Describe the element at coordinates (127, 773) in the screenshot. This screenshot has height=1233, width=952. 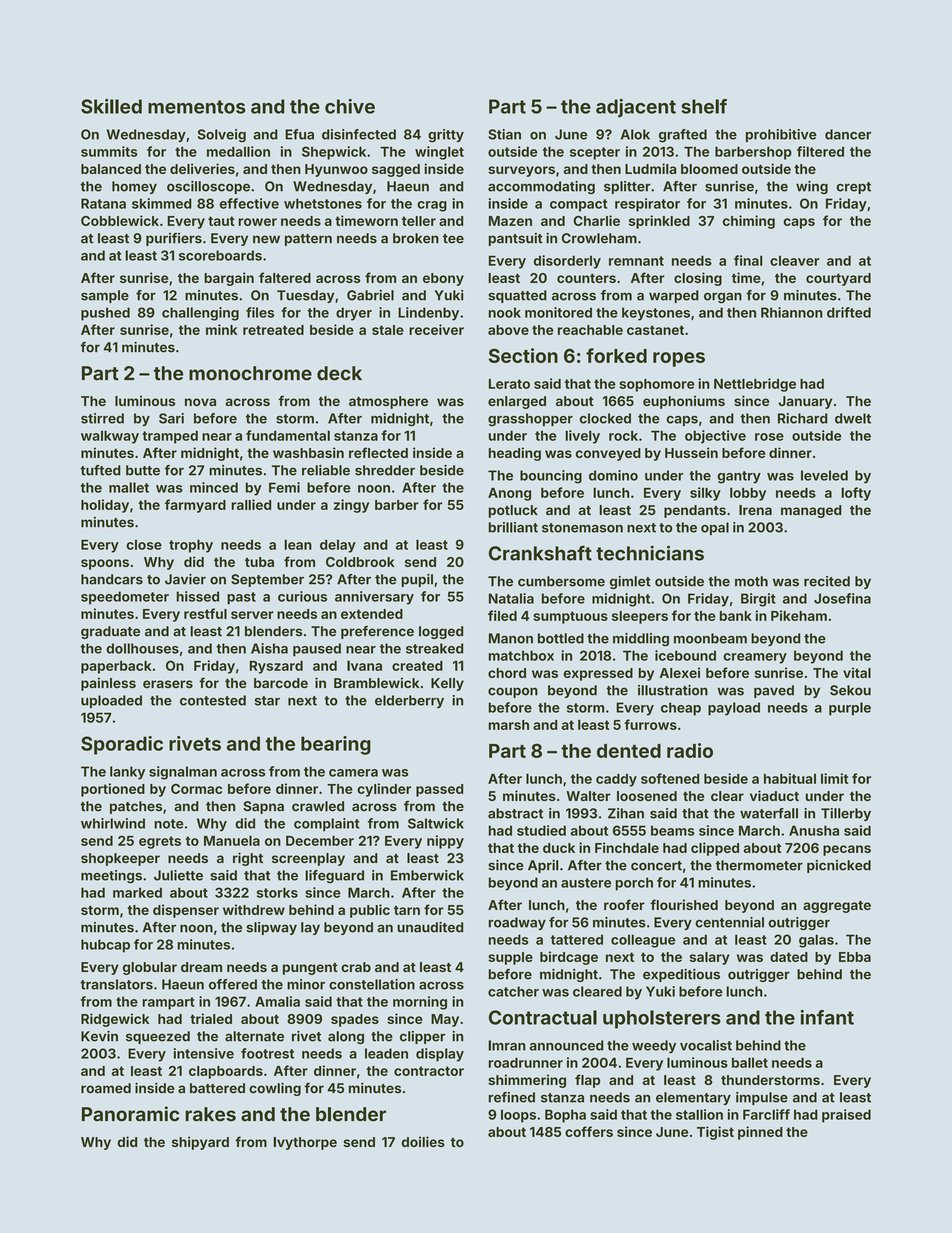
I see `lanky` at that location.
